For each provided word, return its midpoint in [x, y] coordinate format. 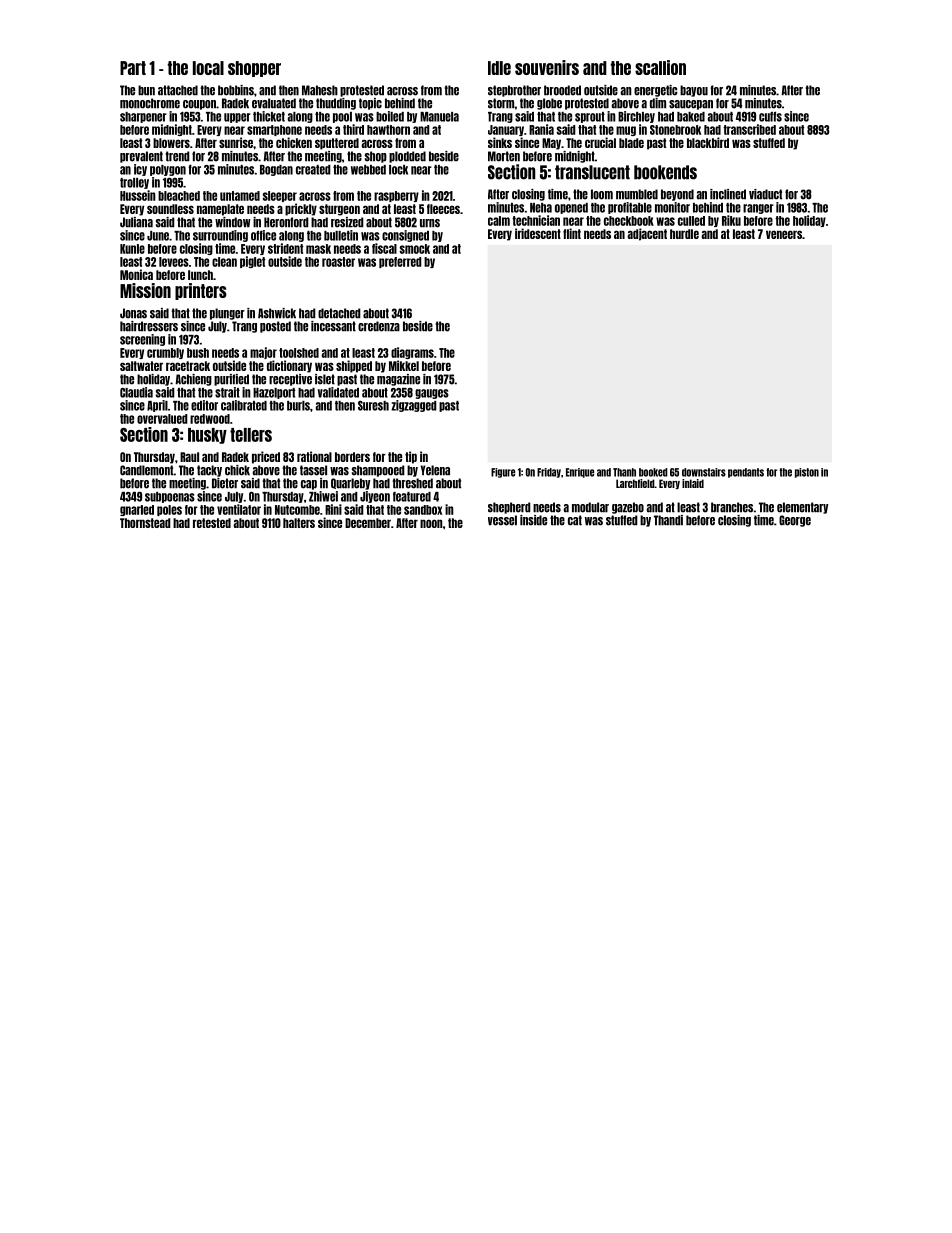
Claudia [136, 392]
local [208, 68]
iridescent [538, 233]
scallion [660, 67]
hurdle [684, 234]
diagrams [412, 353]
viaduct [765, 194]
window [233, 222]
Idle [499, 68]
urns [430, 223]
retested [212, 523]
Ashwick [277, 313]
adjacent [647, 234]
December [368, 523]
